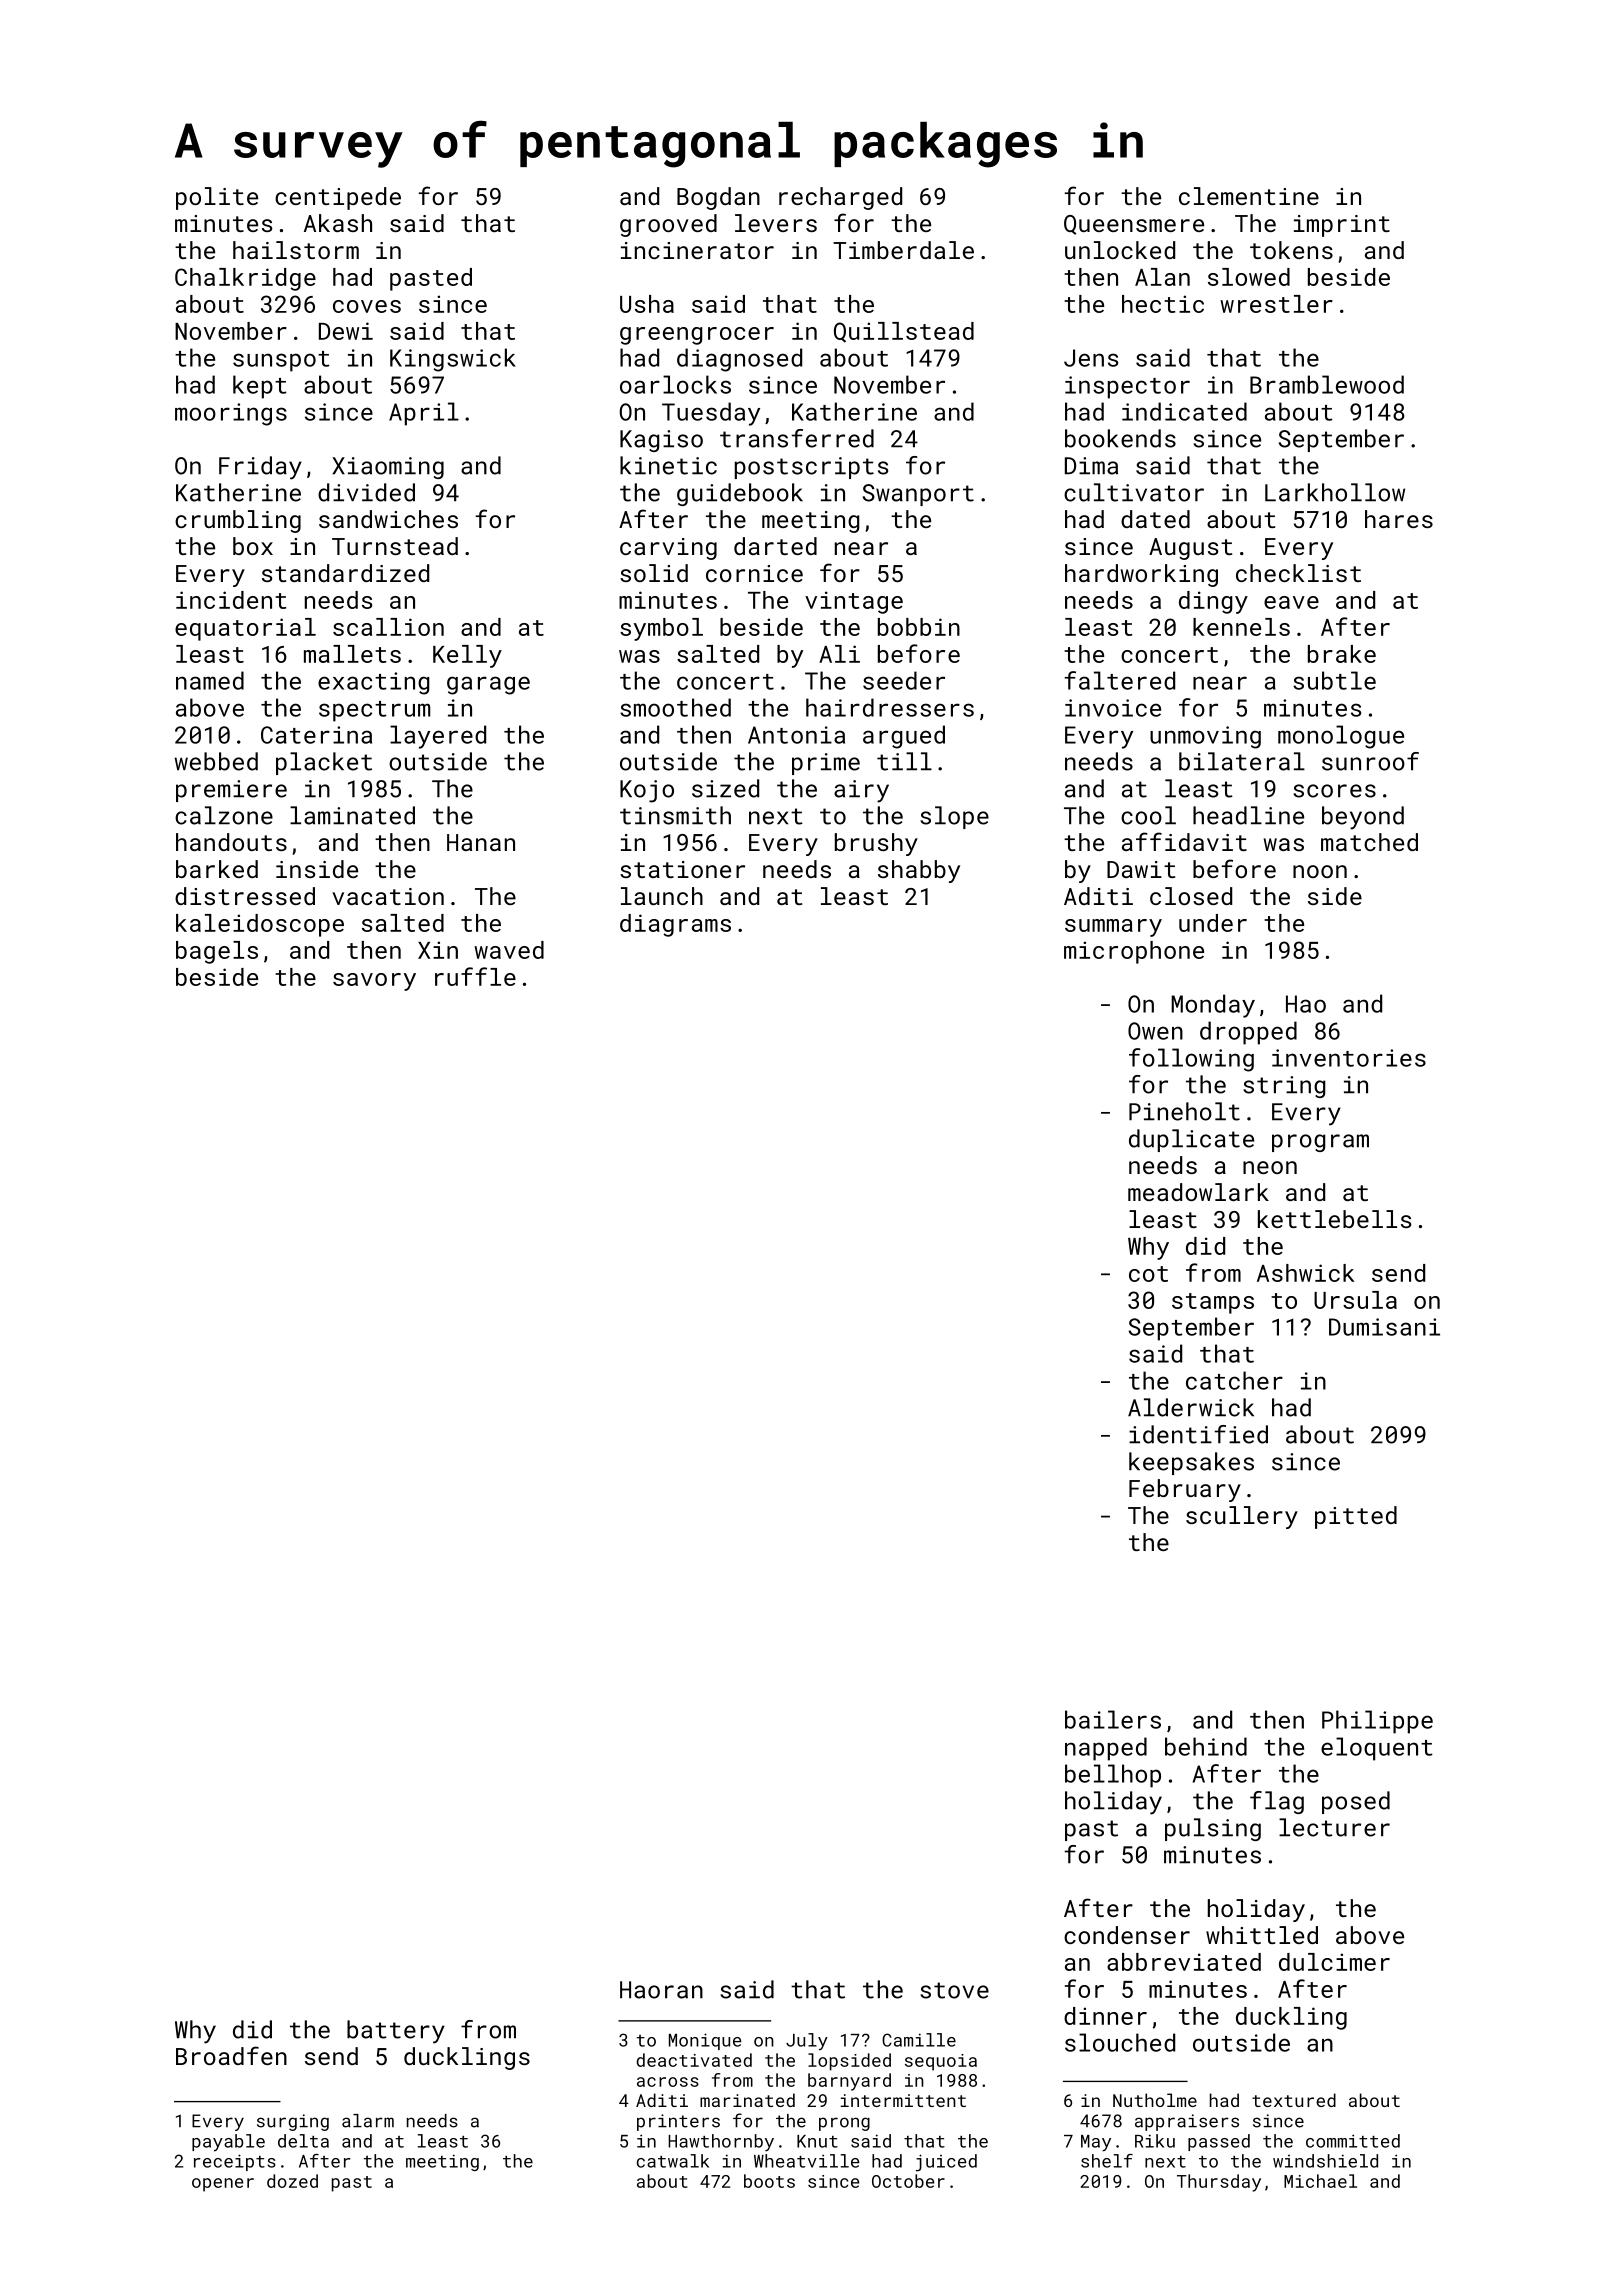  What do you see at coordinates (1342, 226) in the document?
I see `imprint` at bounding box center [1342, 226].
